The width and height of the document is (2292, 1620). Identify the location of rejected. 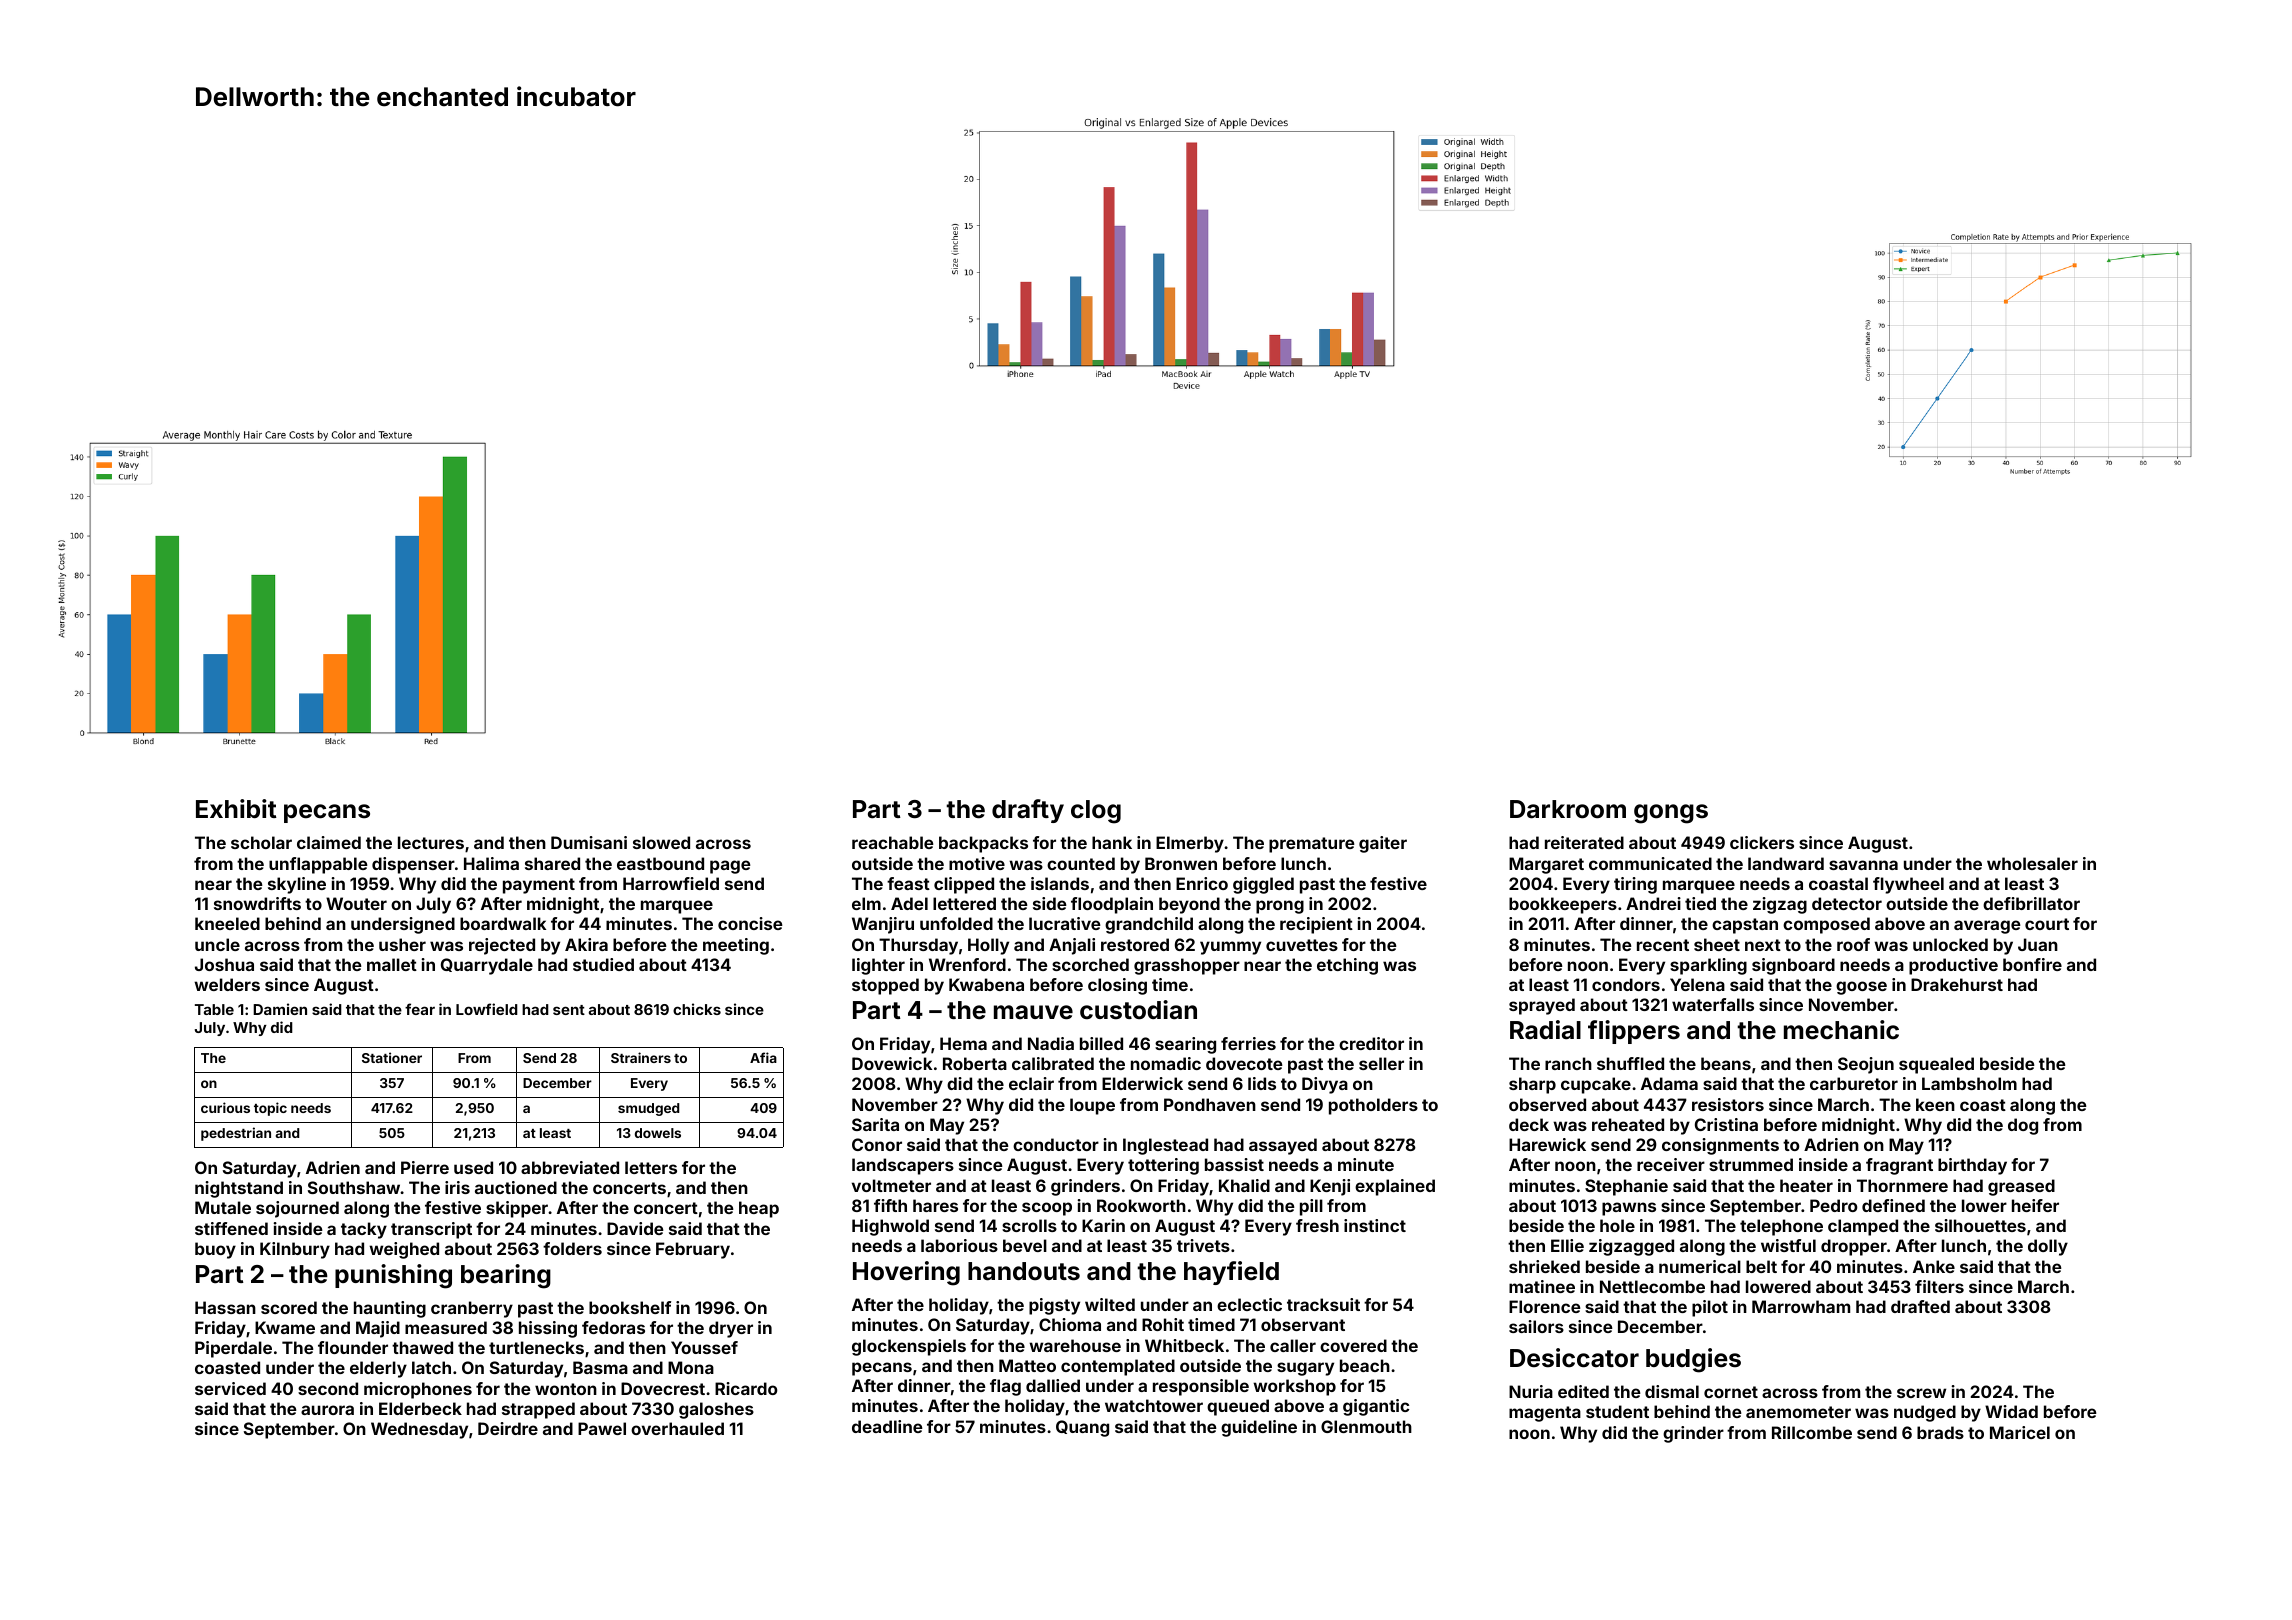
(502, 946).
